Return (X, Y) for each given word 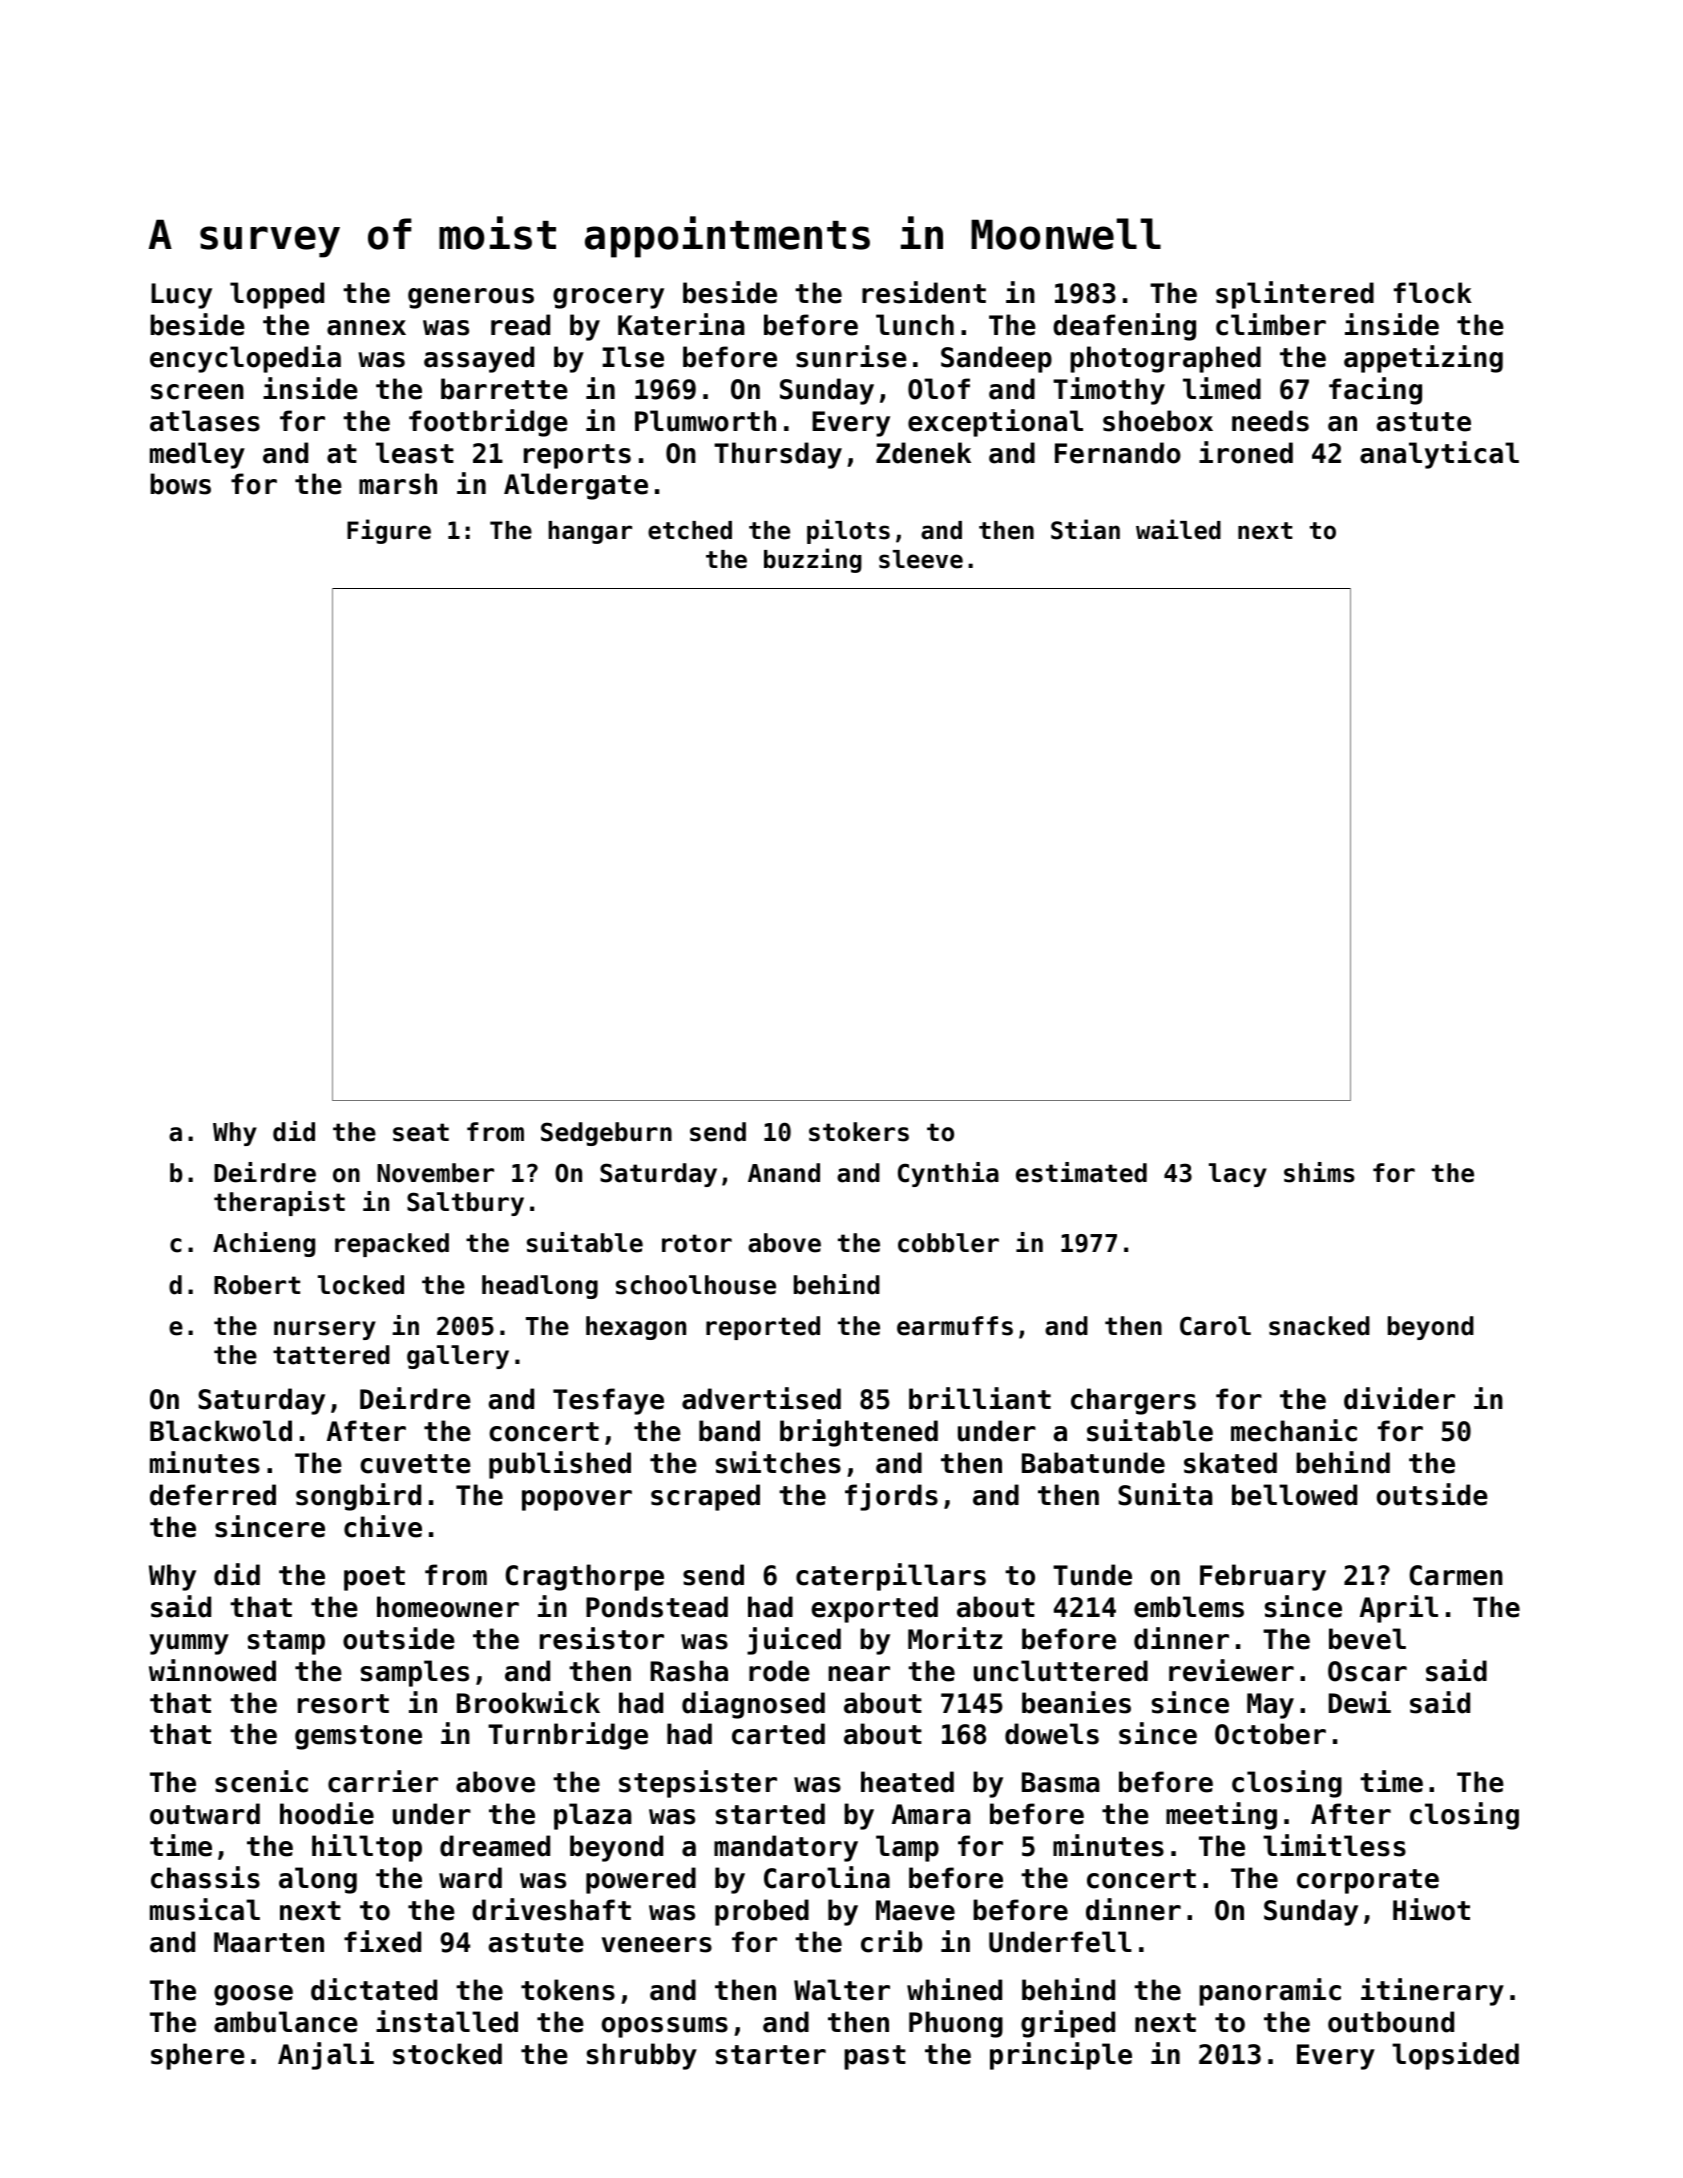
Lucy (181, 296)
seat (421, 1132)
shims (1319, 1172)
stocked (447, 2054)
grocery (608, 298)
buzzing (813, 560)
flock (1433, 293)
